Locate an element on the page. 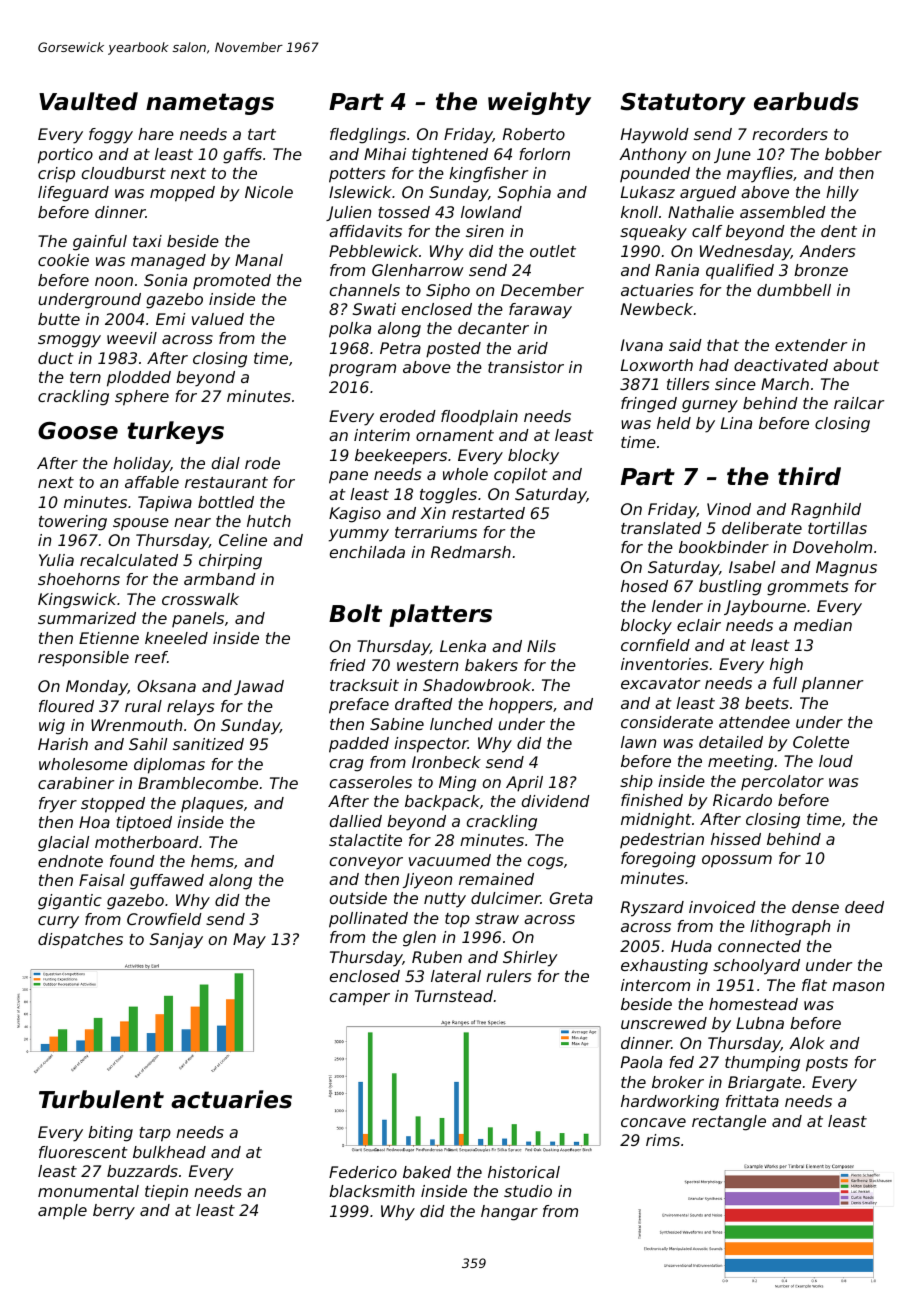  tillers is located at coordinates (688, 384).
